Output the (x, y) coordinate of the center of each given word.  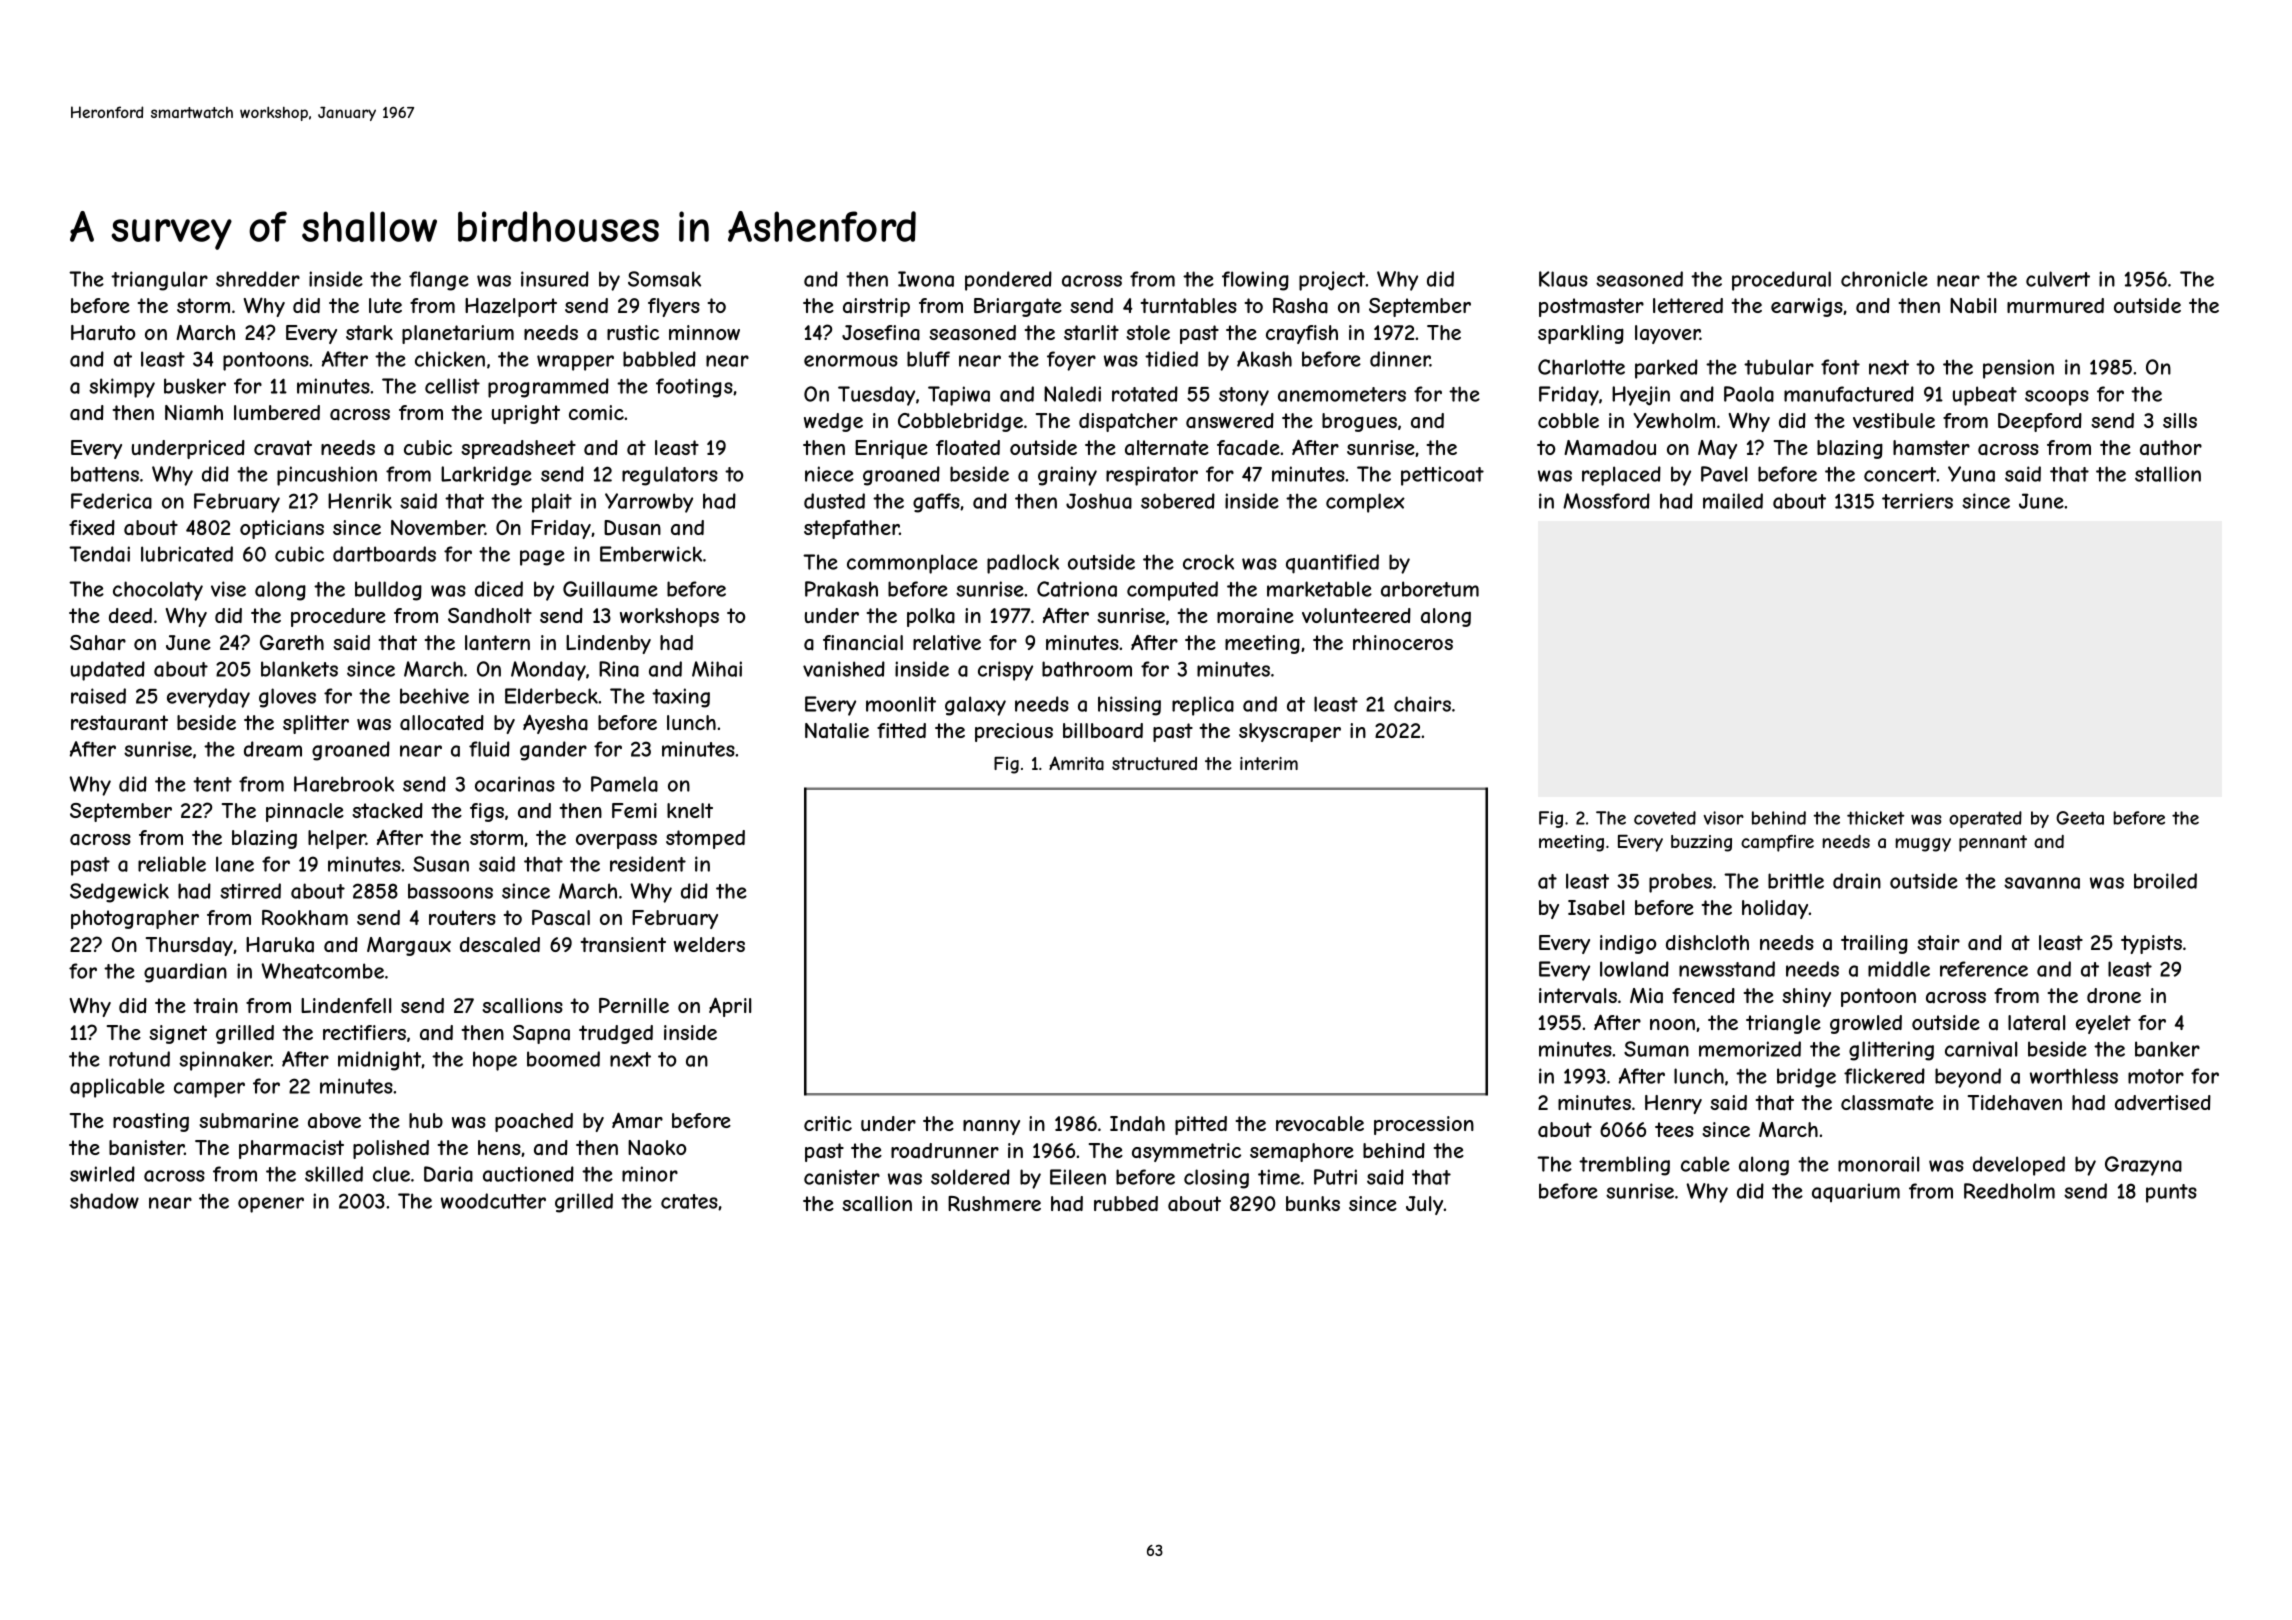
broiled (2165, 881)
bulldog (388, 591)
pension (2018, 369)
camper (209, 1090)
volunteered (1356, 615)
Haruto (103, 333)
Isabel (1596, 908)
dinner (1400, 359)
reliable (172, 864)
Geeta (2080, 818)
